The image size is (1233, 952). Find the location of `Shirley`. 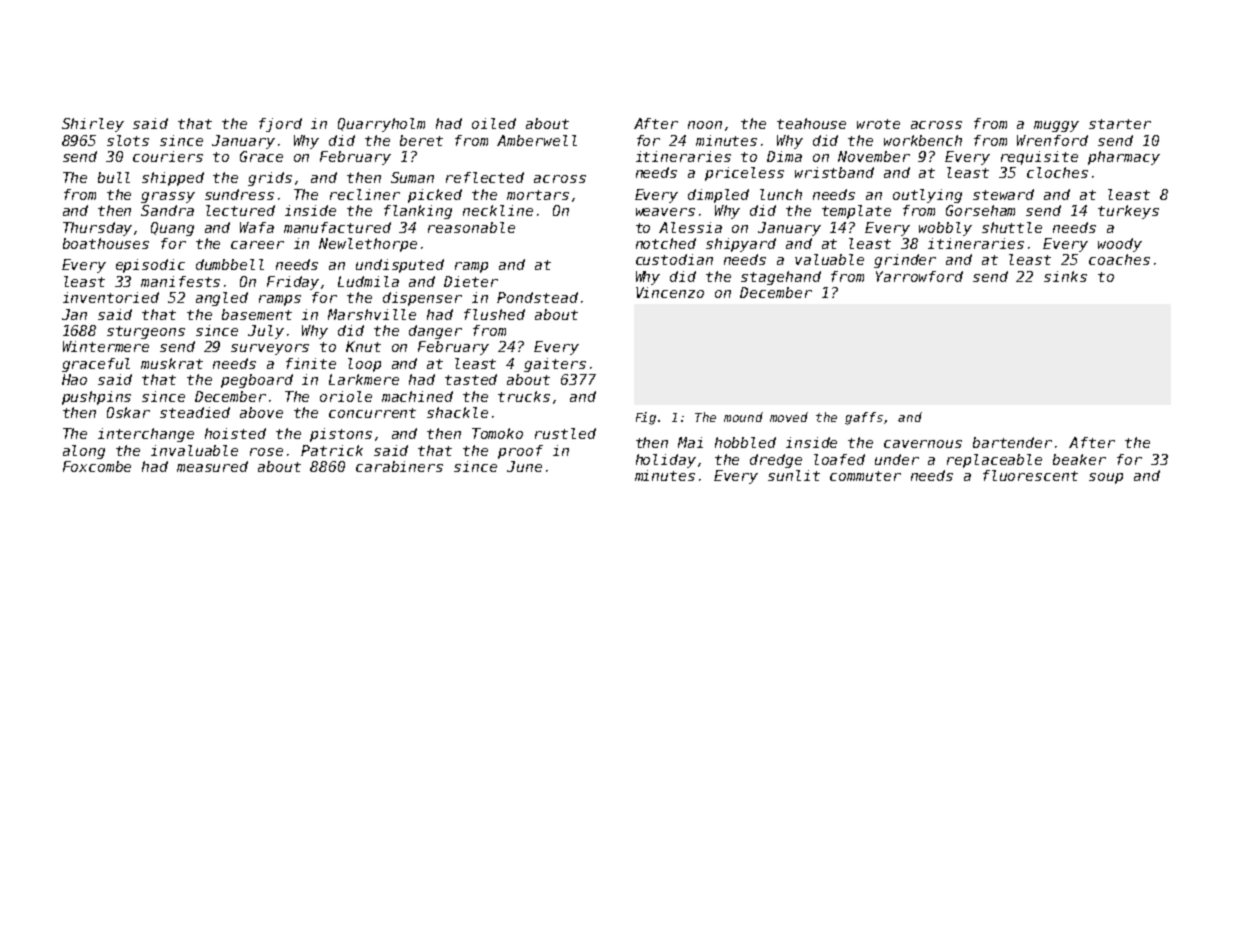

Shirley is located at coordinates (93, 125).
